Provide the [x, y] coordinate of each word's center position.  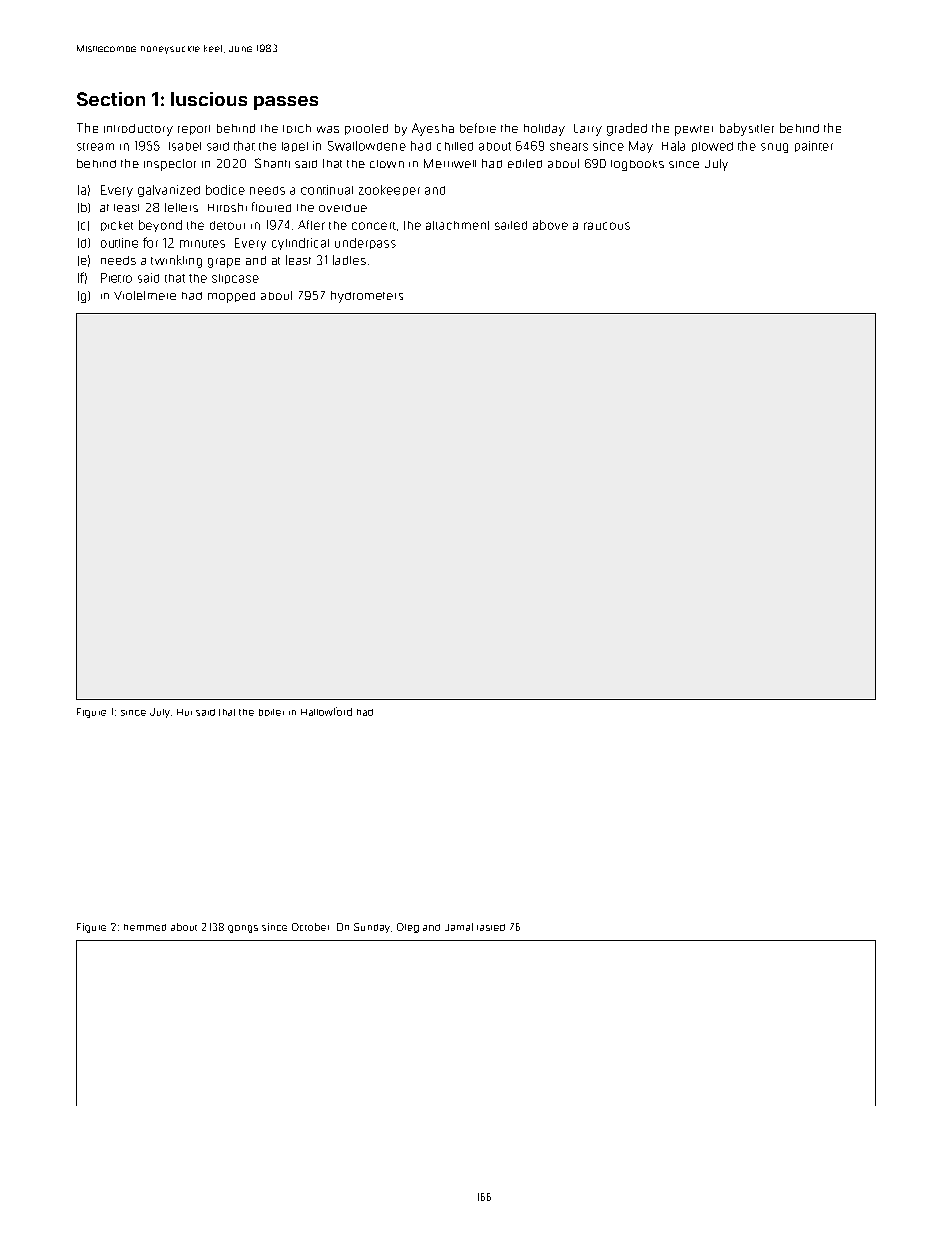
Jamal [459, 927]
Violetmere [145, 295]
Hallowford [326, 711]
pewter [694, 130]
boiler [271, 712]
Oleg [408, 928]
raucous [607, 226]
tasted [491, 927]
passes [286, 103]
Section [111, 99]
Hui [184, 712]
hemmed [145, 927]
